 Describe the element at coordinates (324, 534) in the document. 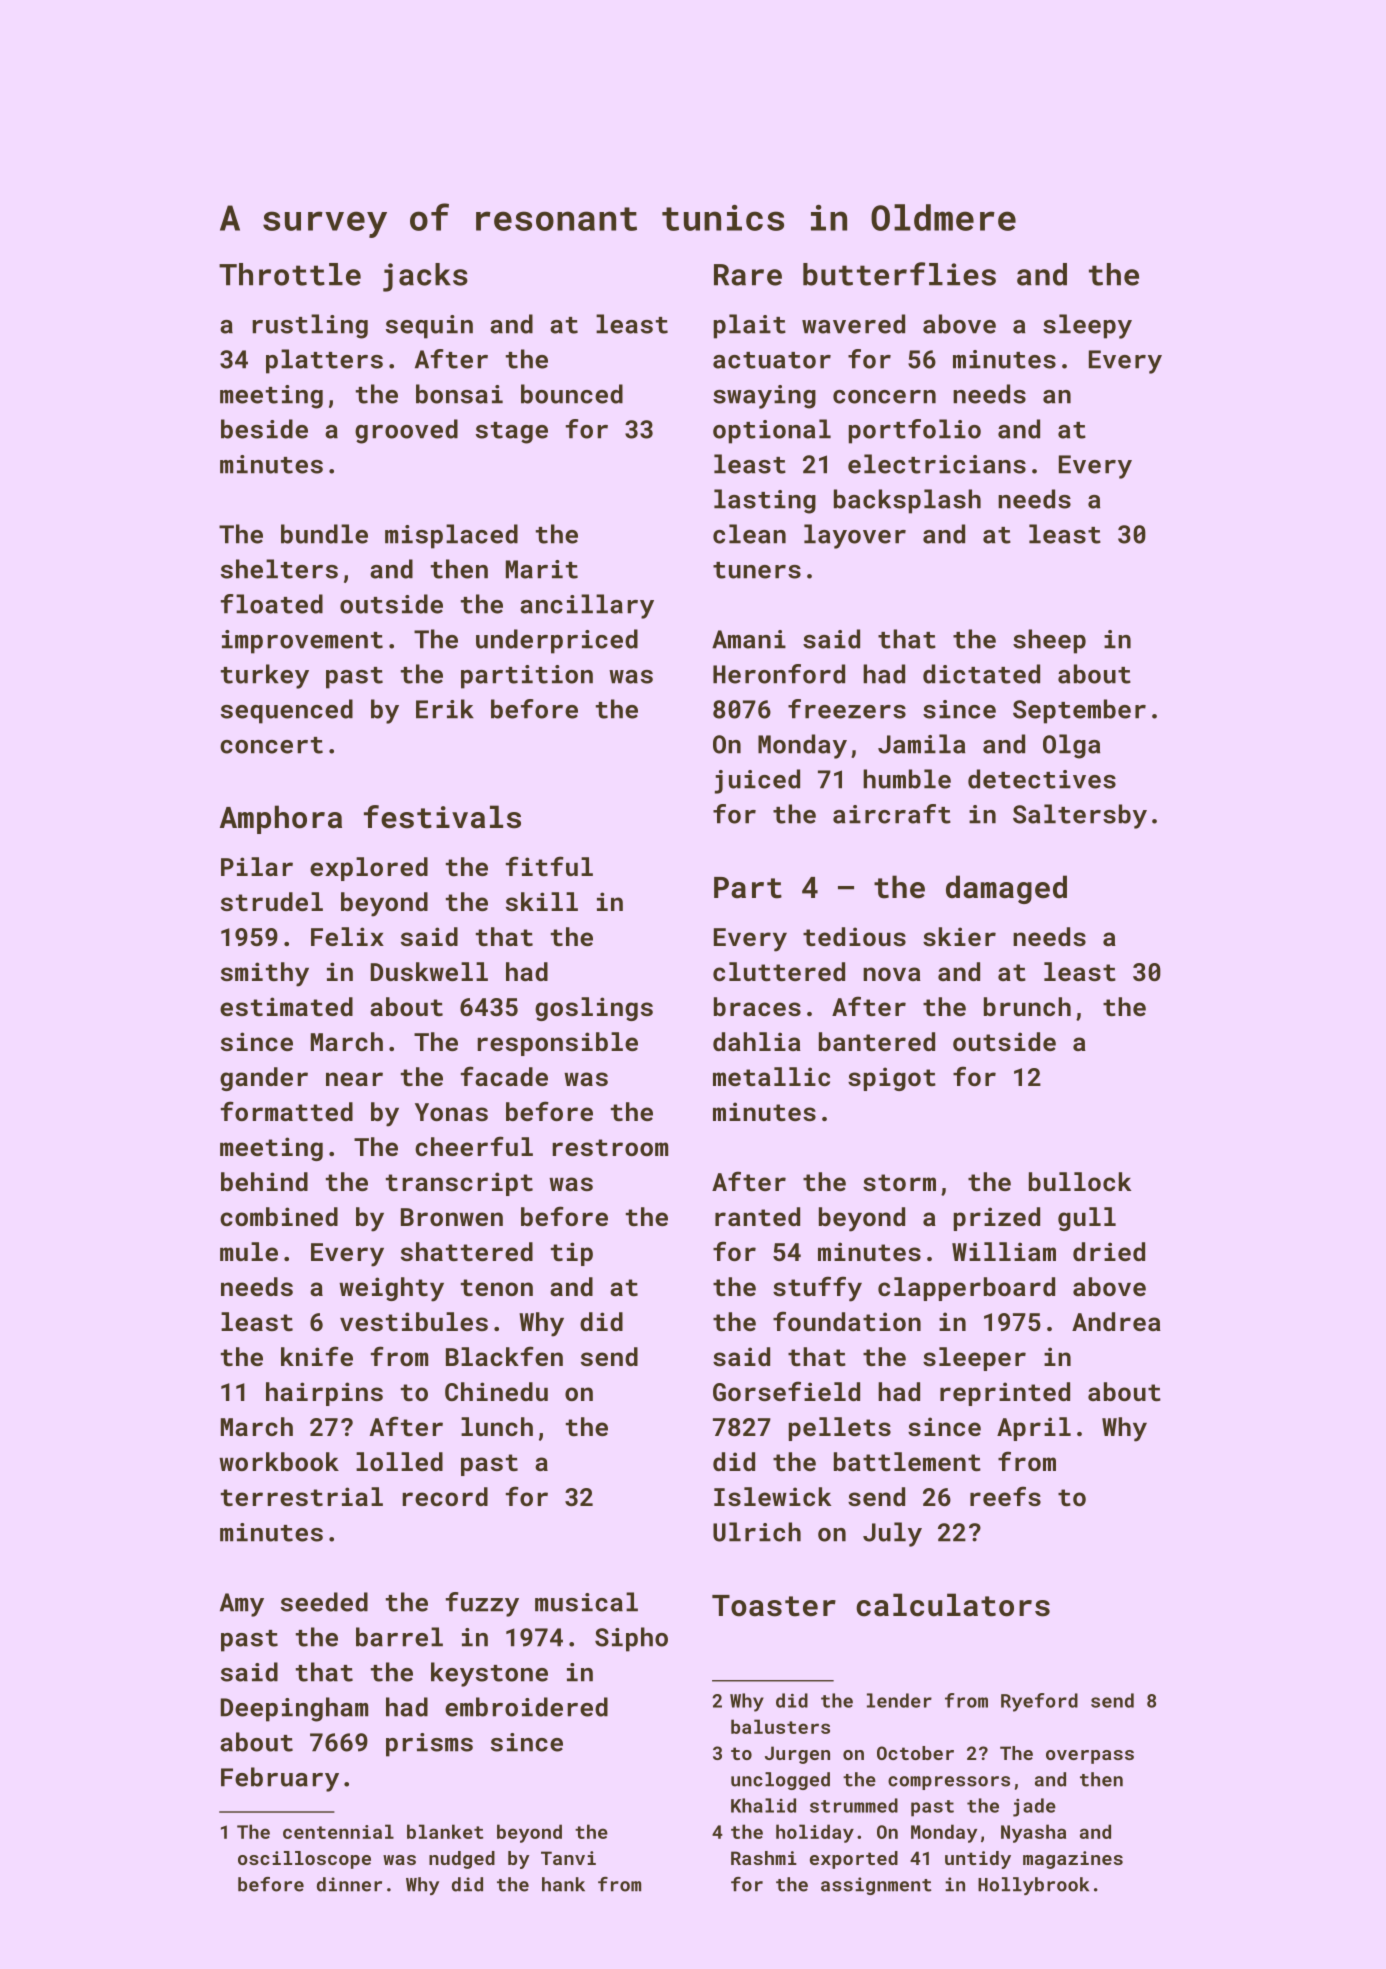

I see `bundle` at that location.
